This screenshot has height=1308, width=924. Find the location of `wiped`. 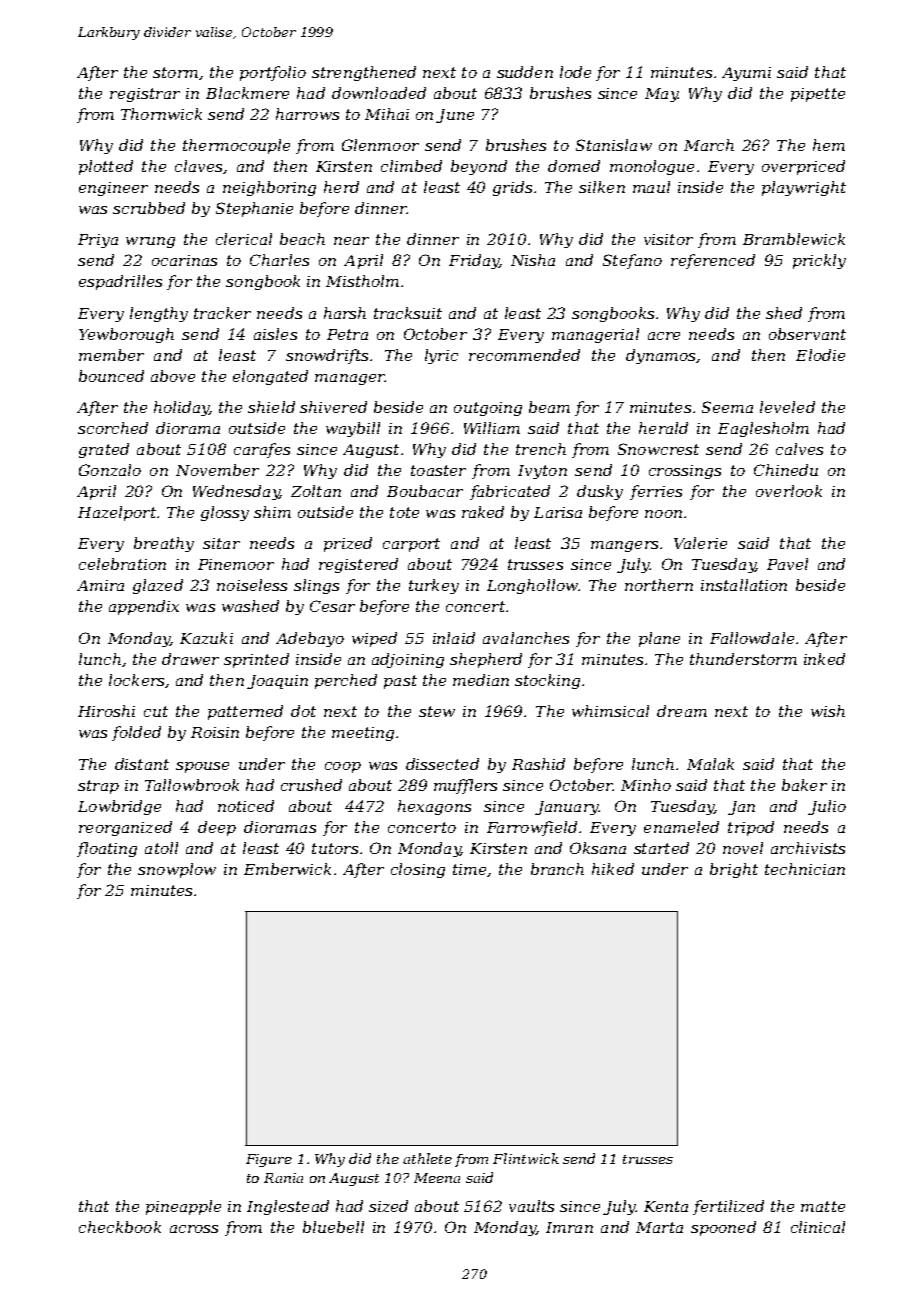

wiped is located at coordinates (374, 639).
